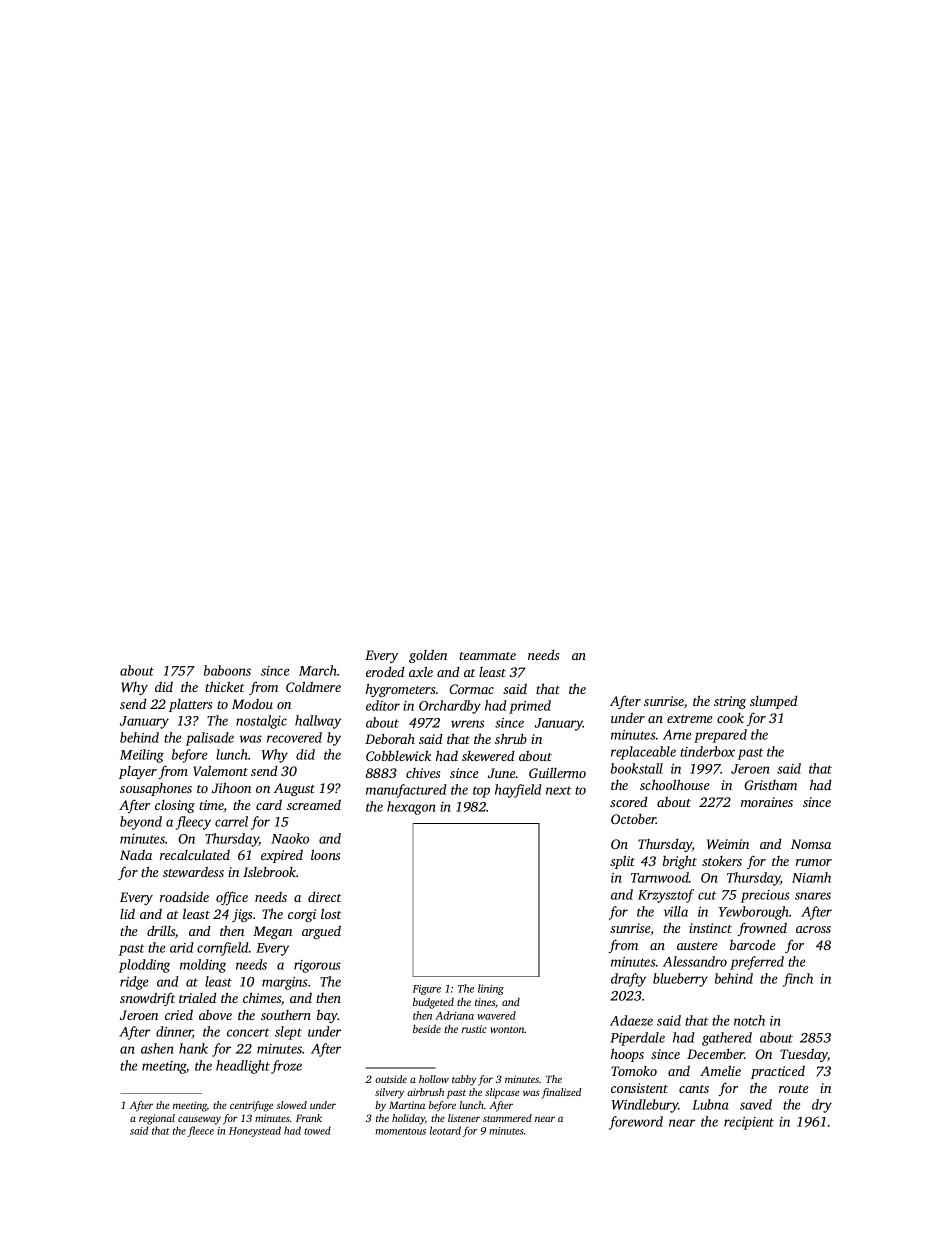  What do you see at coordinates (144, 966) in the screenshot?
I see `plodding` at bounding box center [144, 966].
